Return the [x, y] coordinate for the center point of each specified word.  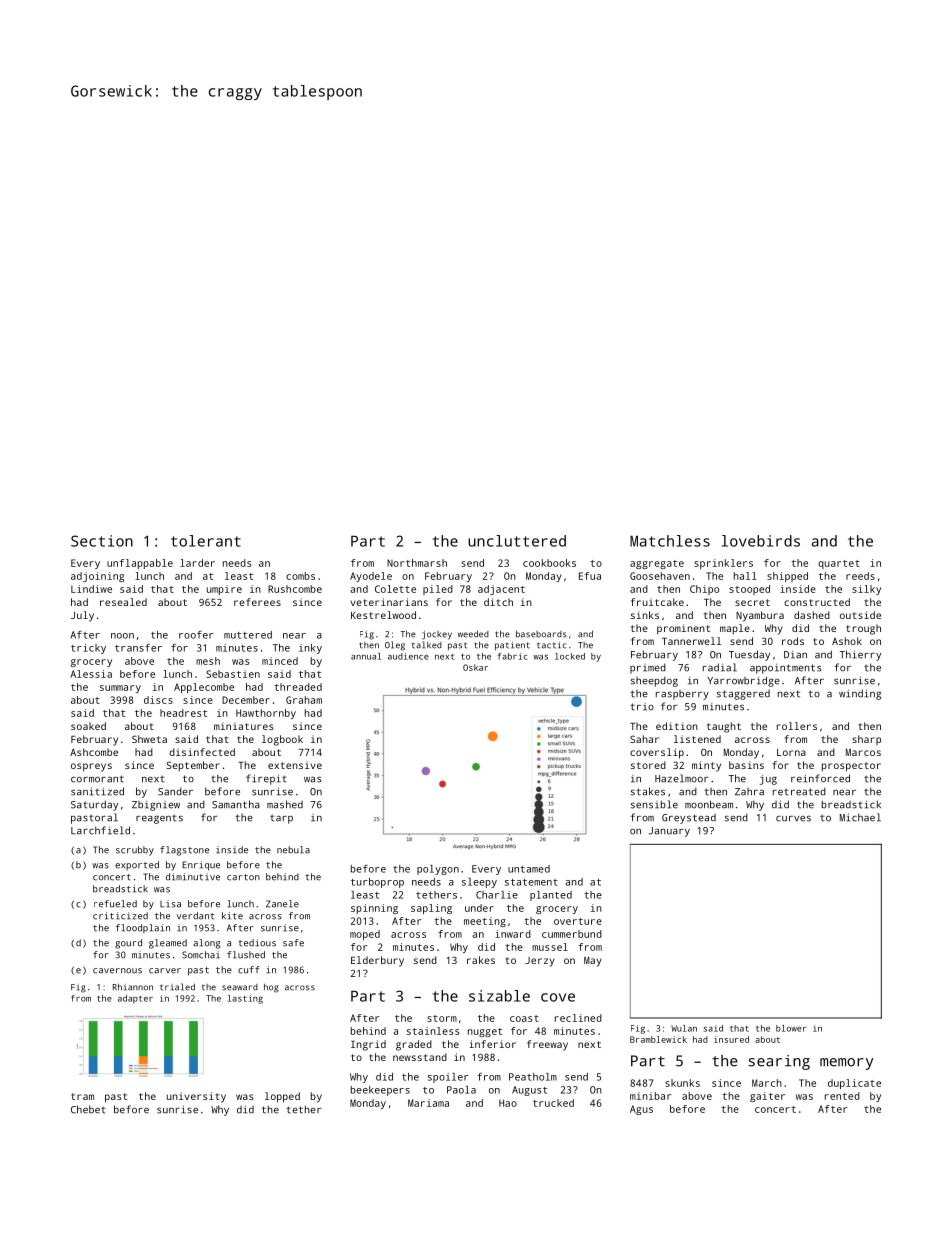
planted [551, 896]
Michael [860, 817]
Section [102, 541]
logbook [282, 740]
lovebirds [761, 541]
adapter [135, 999]
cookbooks [549, 563]
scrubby [135, 851]
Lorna [791, 752]
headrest [183, 713]
